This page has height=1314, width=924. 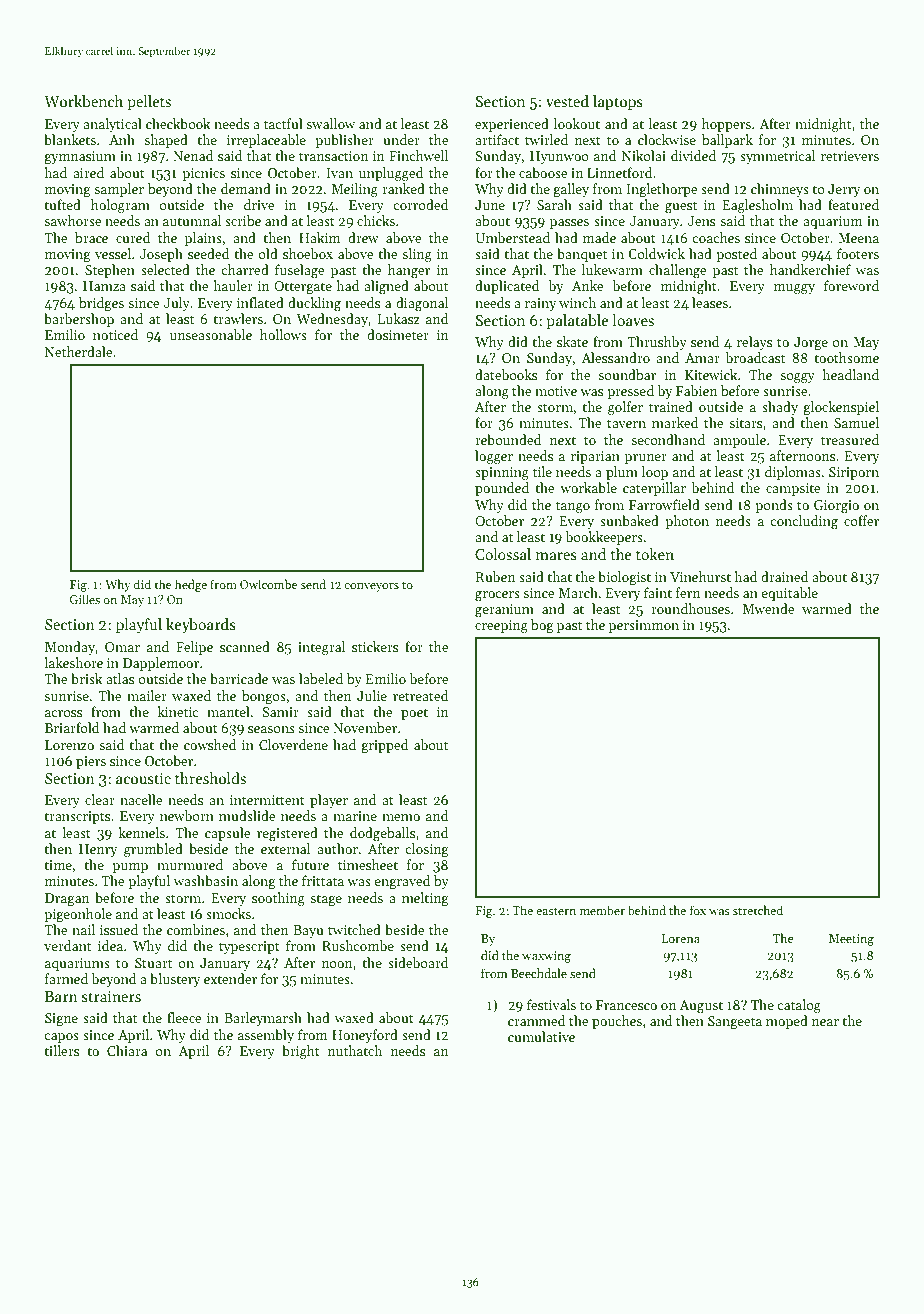 I want to click on transcripts, so click(x=77, y=817).
